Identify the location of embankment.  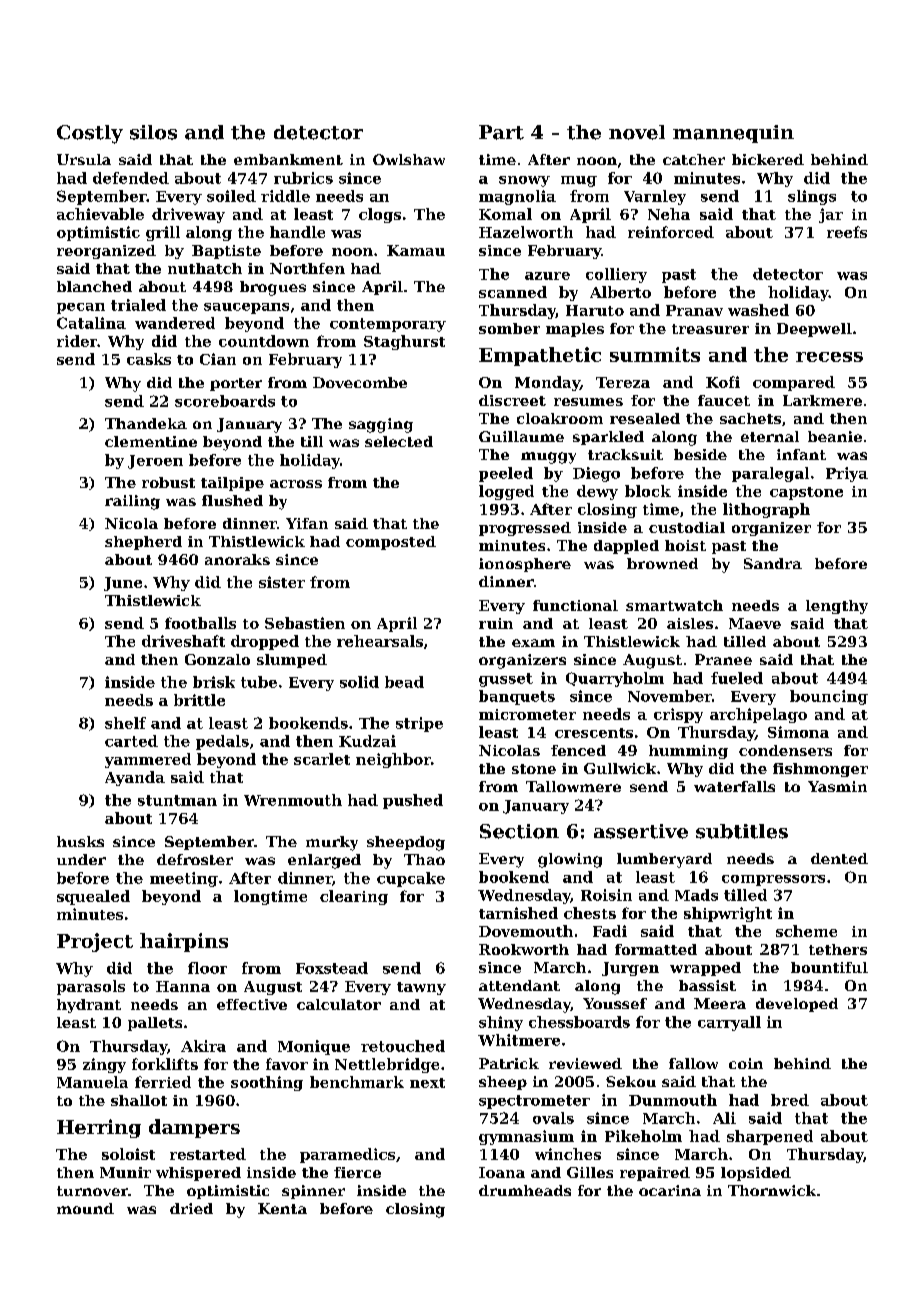
(288, 159).
